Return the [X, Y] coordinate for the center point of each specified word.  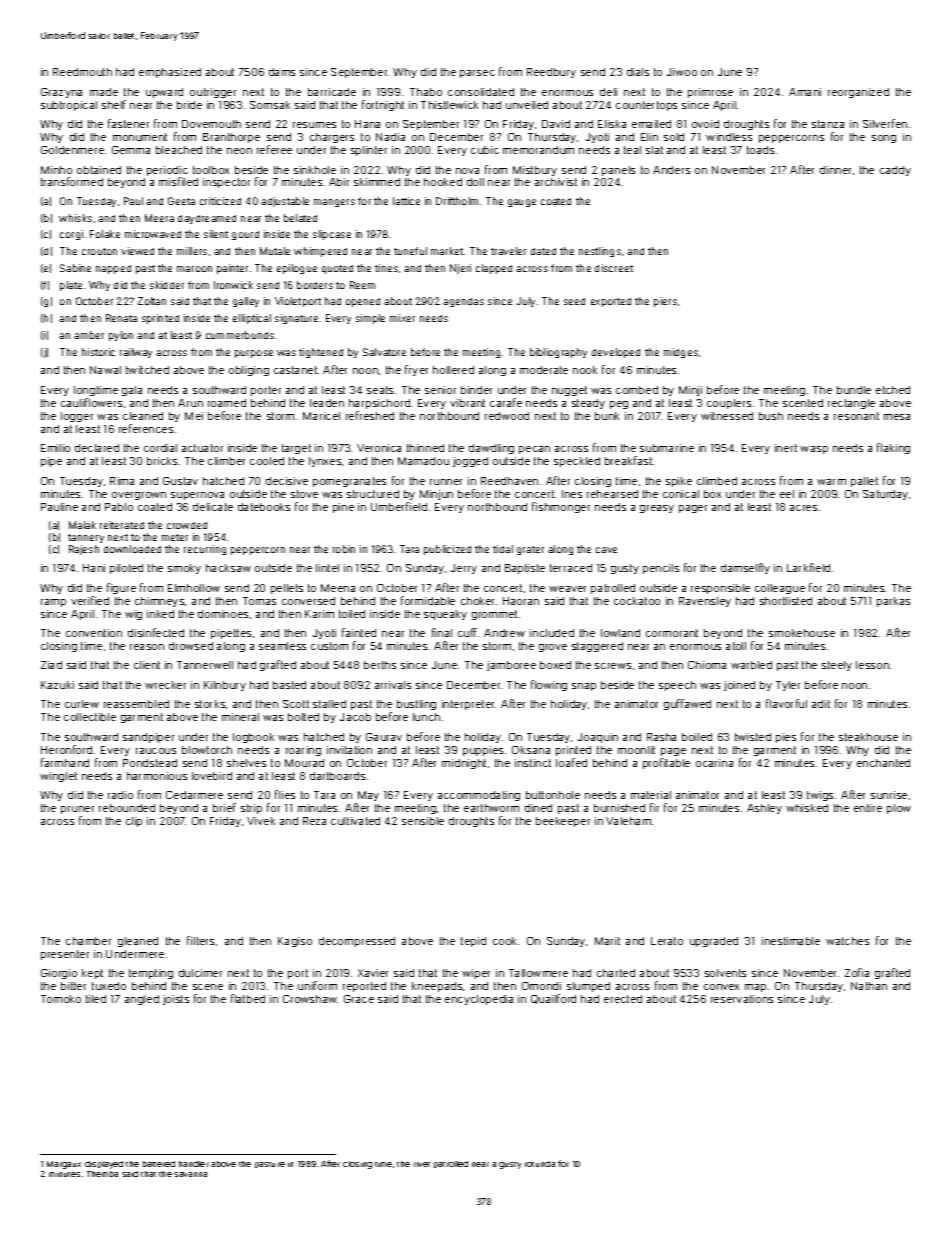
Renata [121, 318]
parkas [893, 602]
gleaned [138, 942]
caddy [895, 171]
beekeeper [563, 822]
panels [618, 171]
